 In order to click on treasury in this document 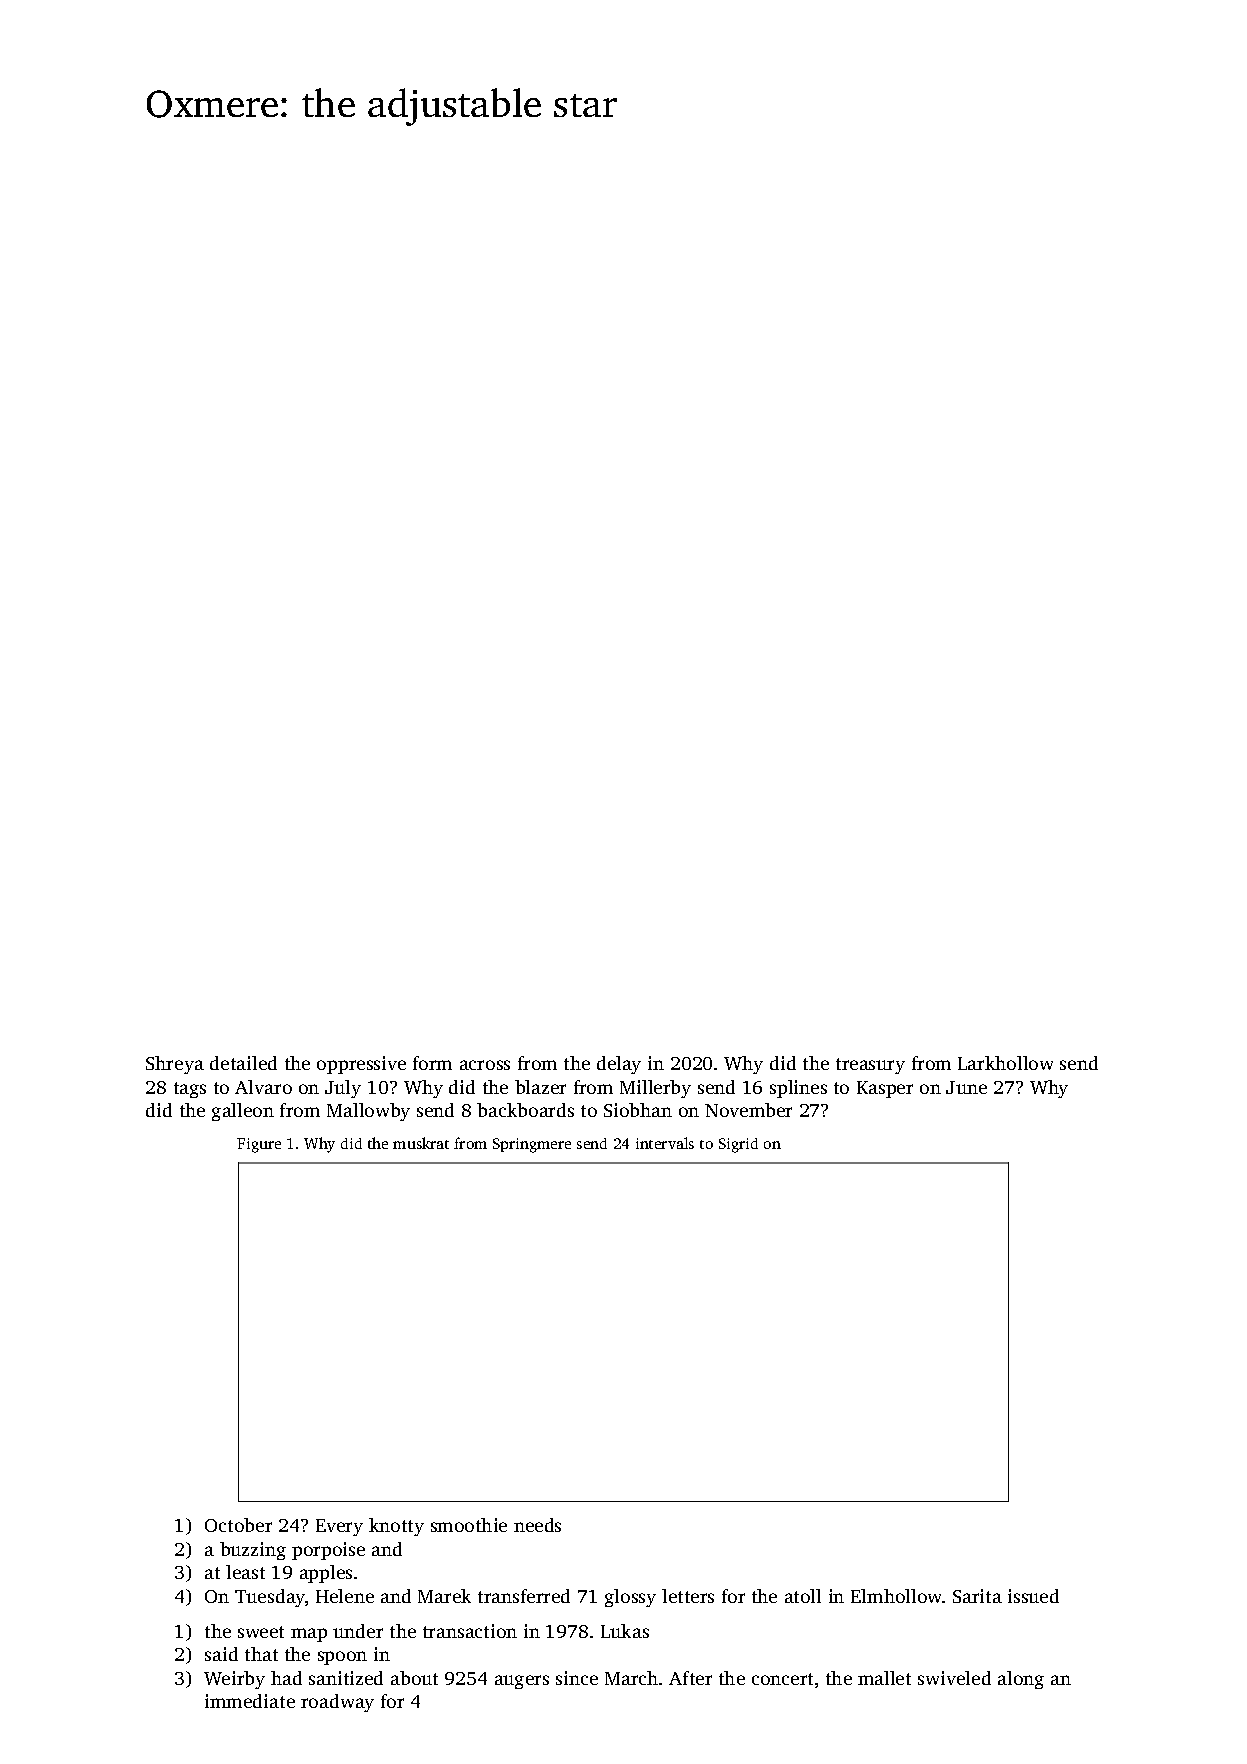, I will do `click(870, 1066)`.
